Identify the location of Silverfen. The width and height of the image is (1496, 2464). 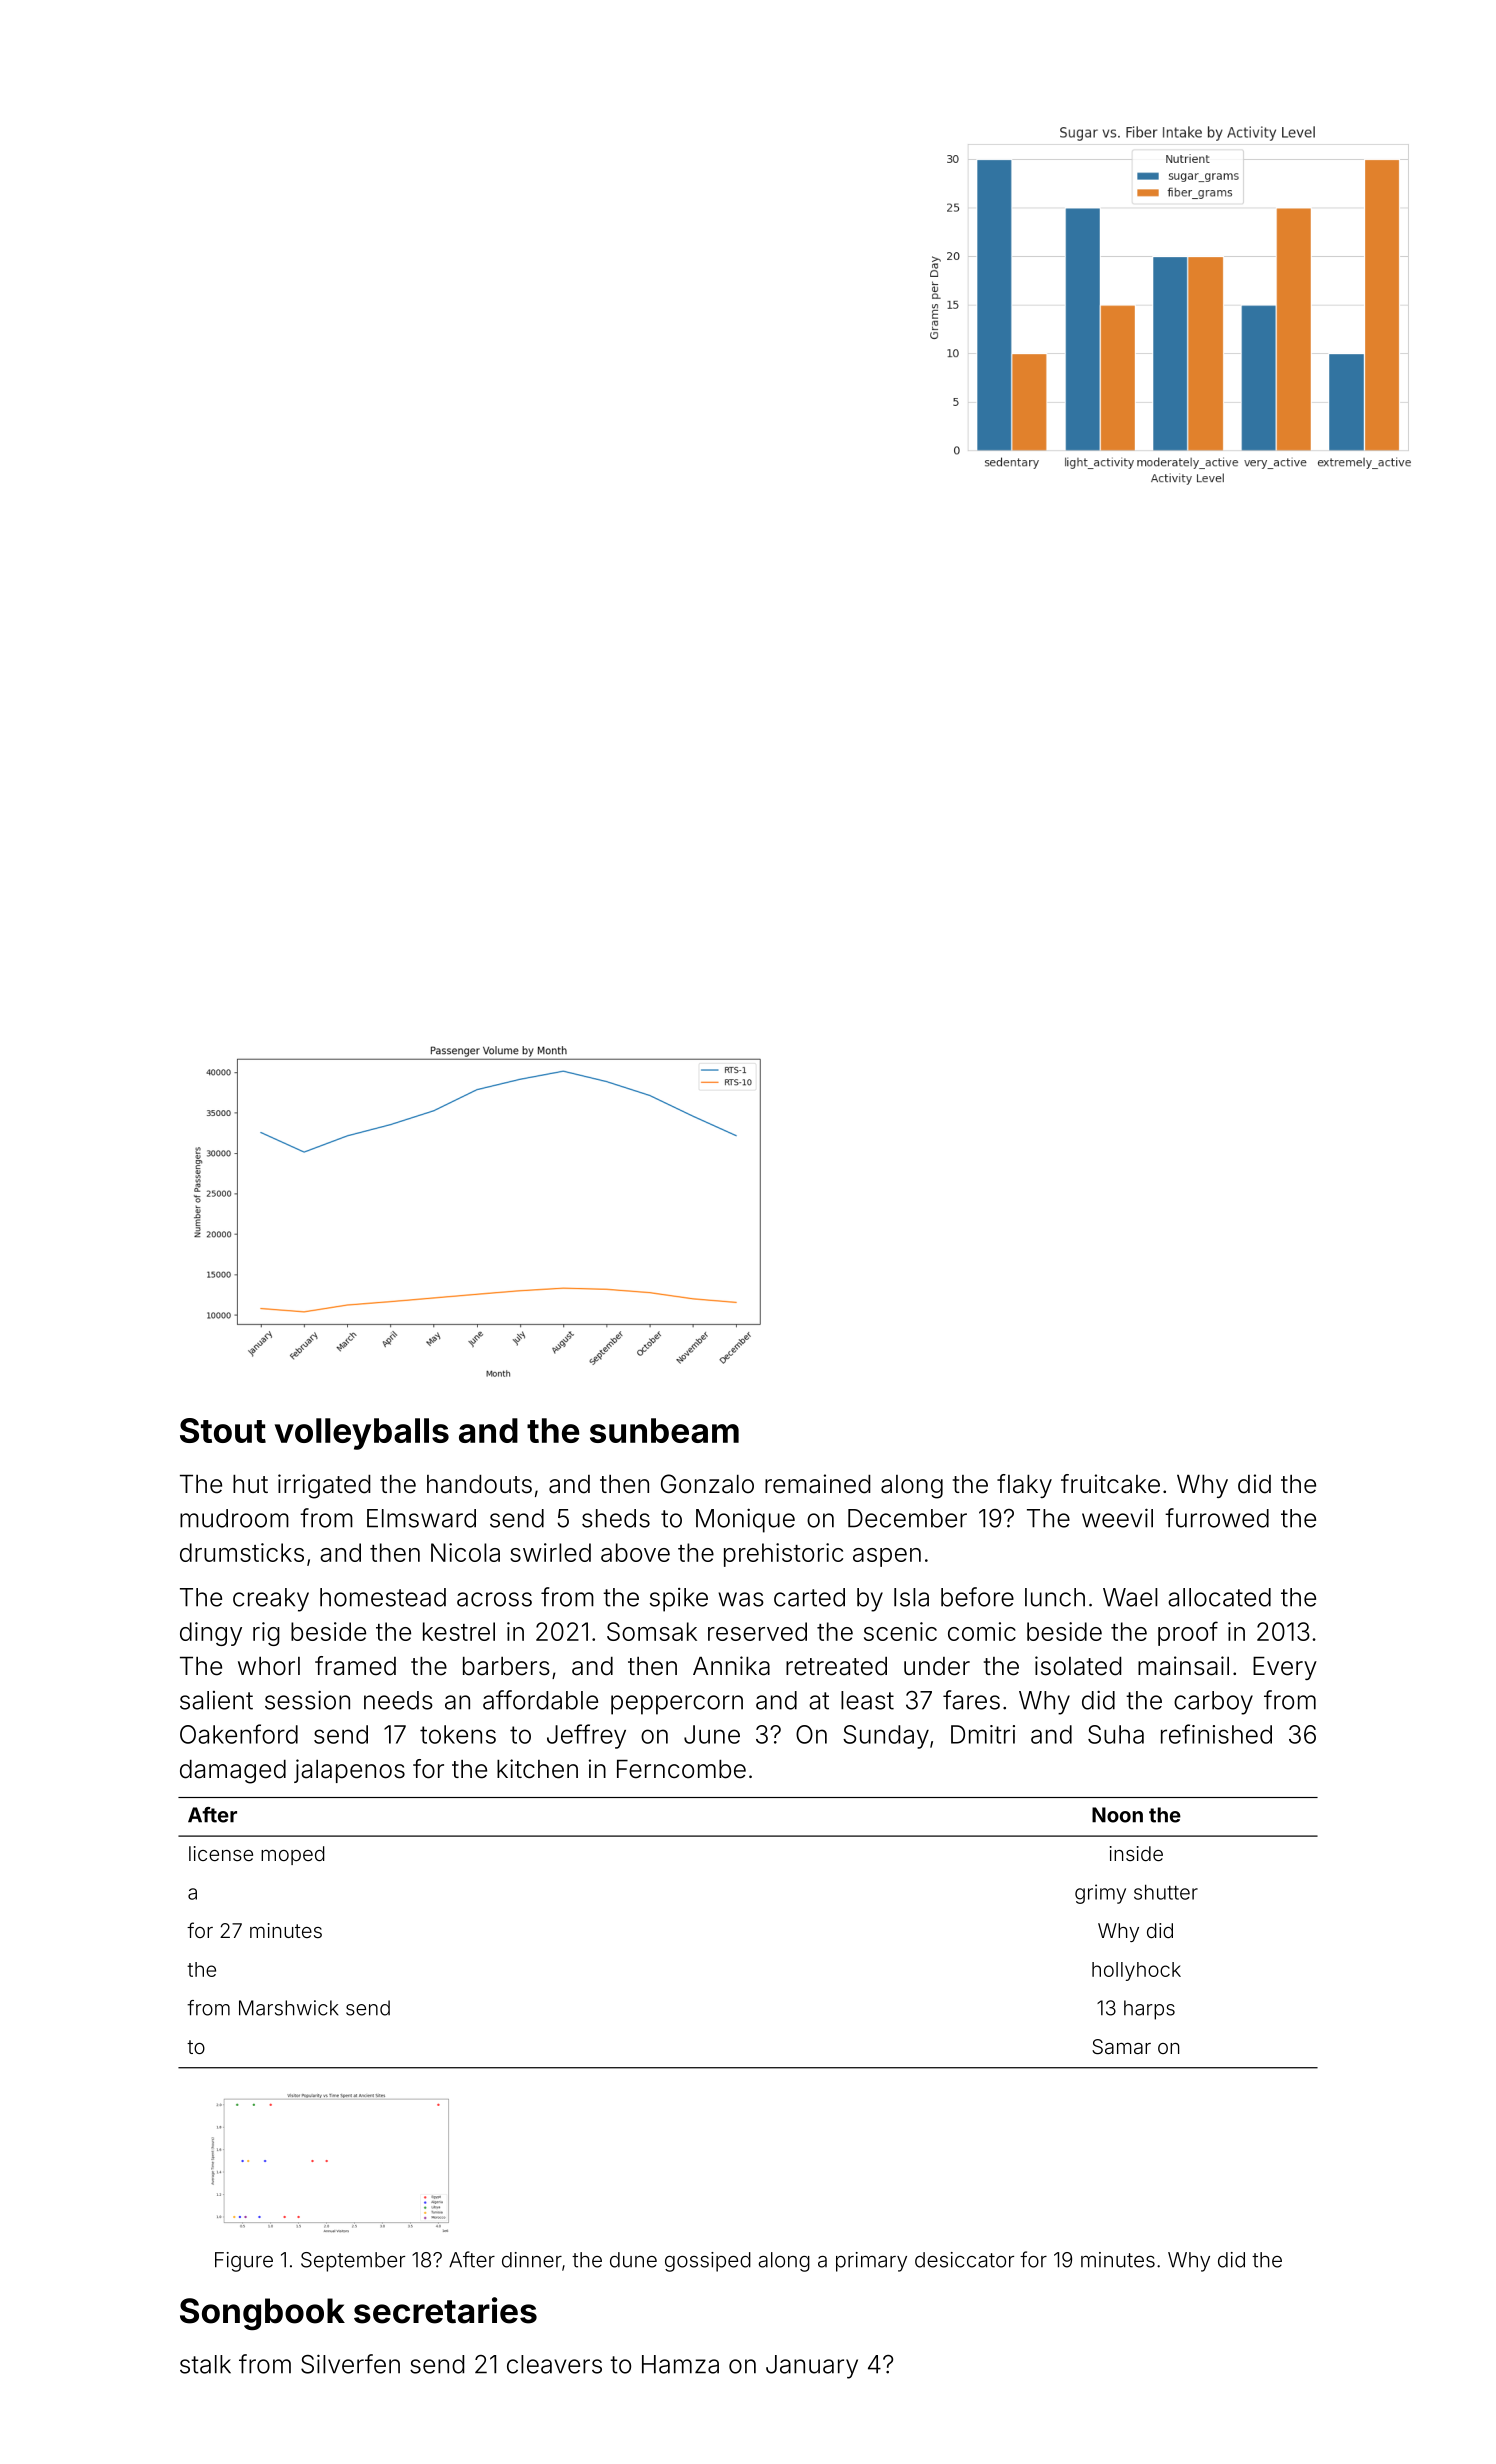
(350, 2364).
